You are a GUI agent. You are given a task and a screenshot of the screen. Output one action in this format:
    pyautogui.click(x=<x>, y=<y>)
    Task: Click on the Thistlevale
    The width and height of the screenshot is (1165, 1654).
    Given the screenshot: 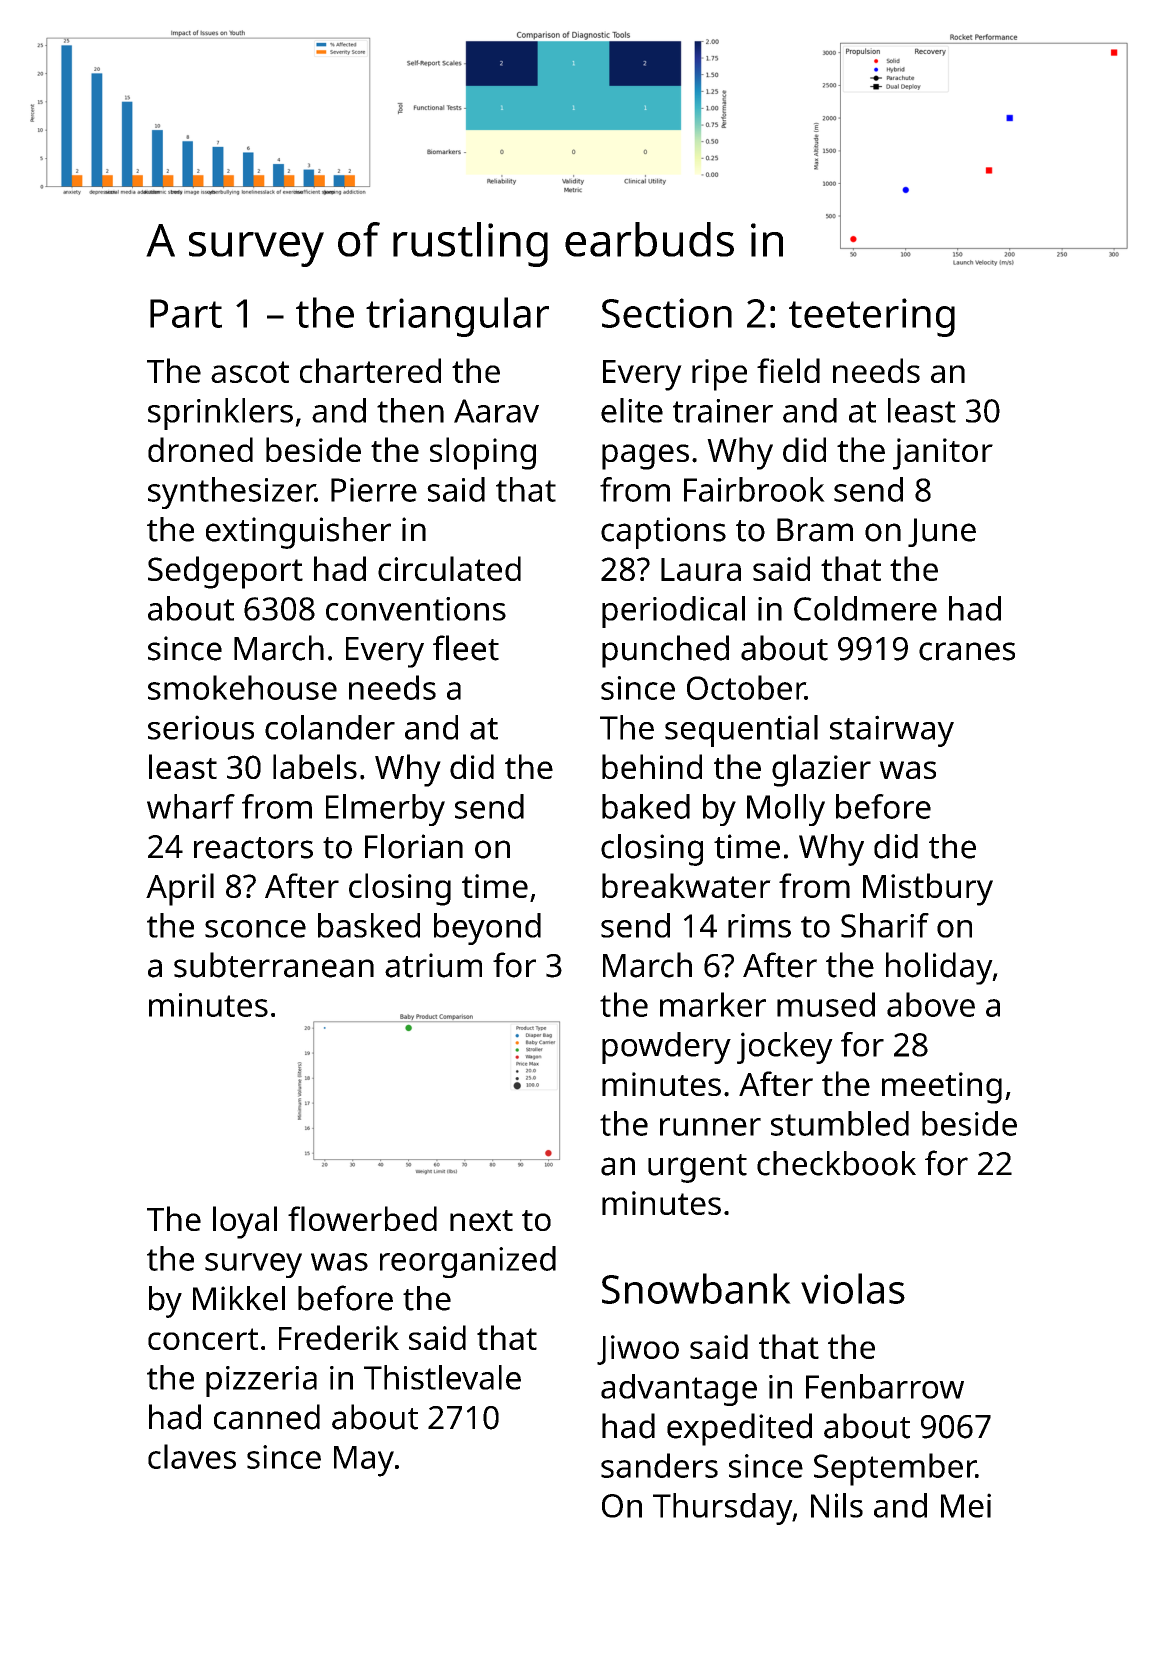 What is the action you would take?
    pyautogui.click(x=442, y=1377)
